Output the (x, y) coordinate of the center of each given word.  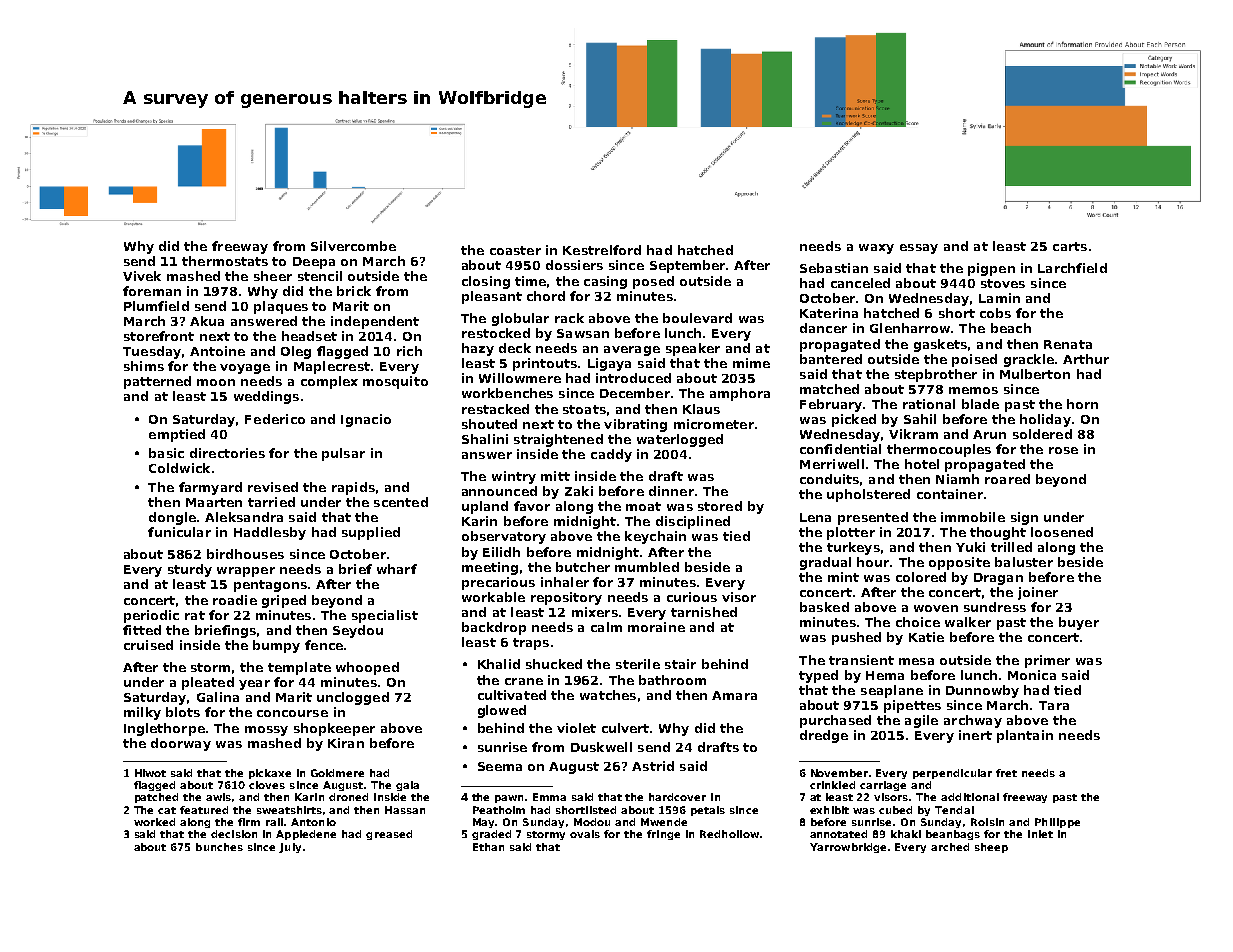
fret (1006, 773)
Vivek (142, 276)
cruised (148, 645)
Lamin (999, 298)
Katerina (829, 313)
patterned (157, 382)
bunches (219, 847)
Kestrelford (602, 250)
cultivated (512, 695)
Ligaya (609, 364)
